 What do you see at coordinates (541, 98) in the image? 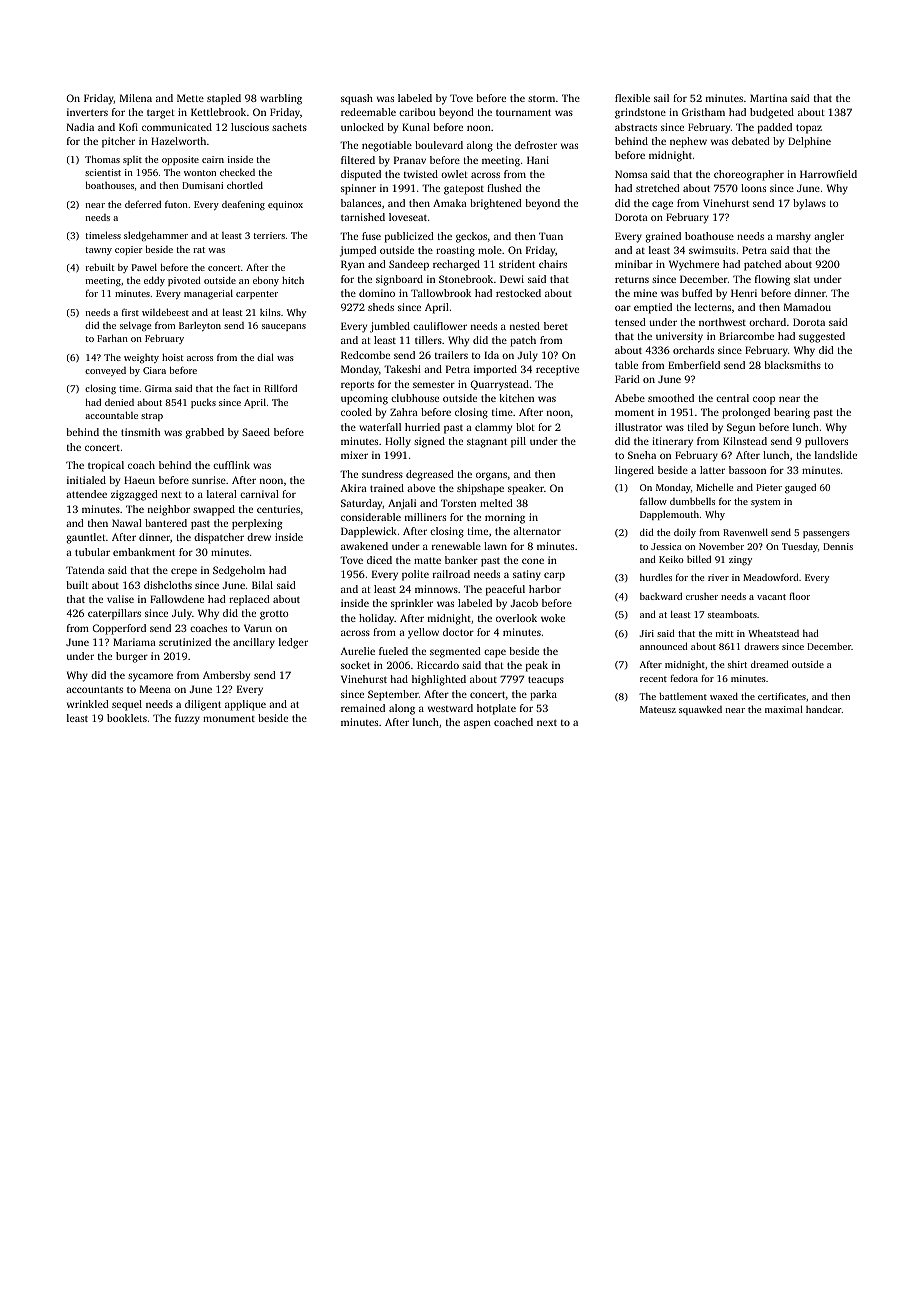
I see `storm` at bounding box center [541, 98].
